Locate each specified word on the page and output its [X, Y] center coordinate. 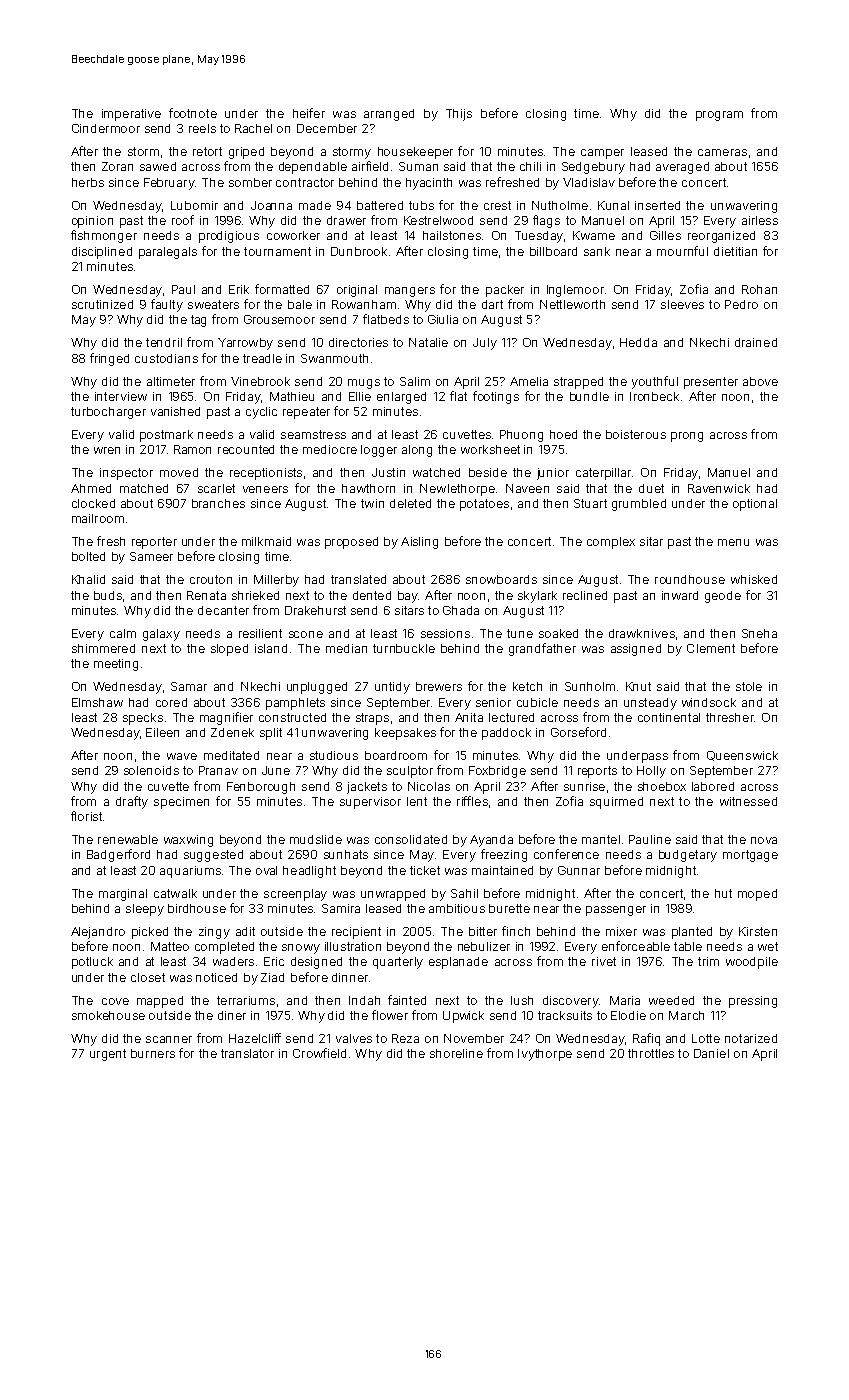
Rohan [759, 289]
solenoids [151, 770]
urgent [108, 1055]
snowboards [501, 579]
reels [202, 128]
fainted [407, 1000]
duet [651, 488]
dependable [313, 168]
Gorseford [578, 732]
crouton [211, 579]
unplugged [317, 688]
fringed [109, 359]
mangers [410, 292]
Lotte [706, 1038]
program [719, 116]
